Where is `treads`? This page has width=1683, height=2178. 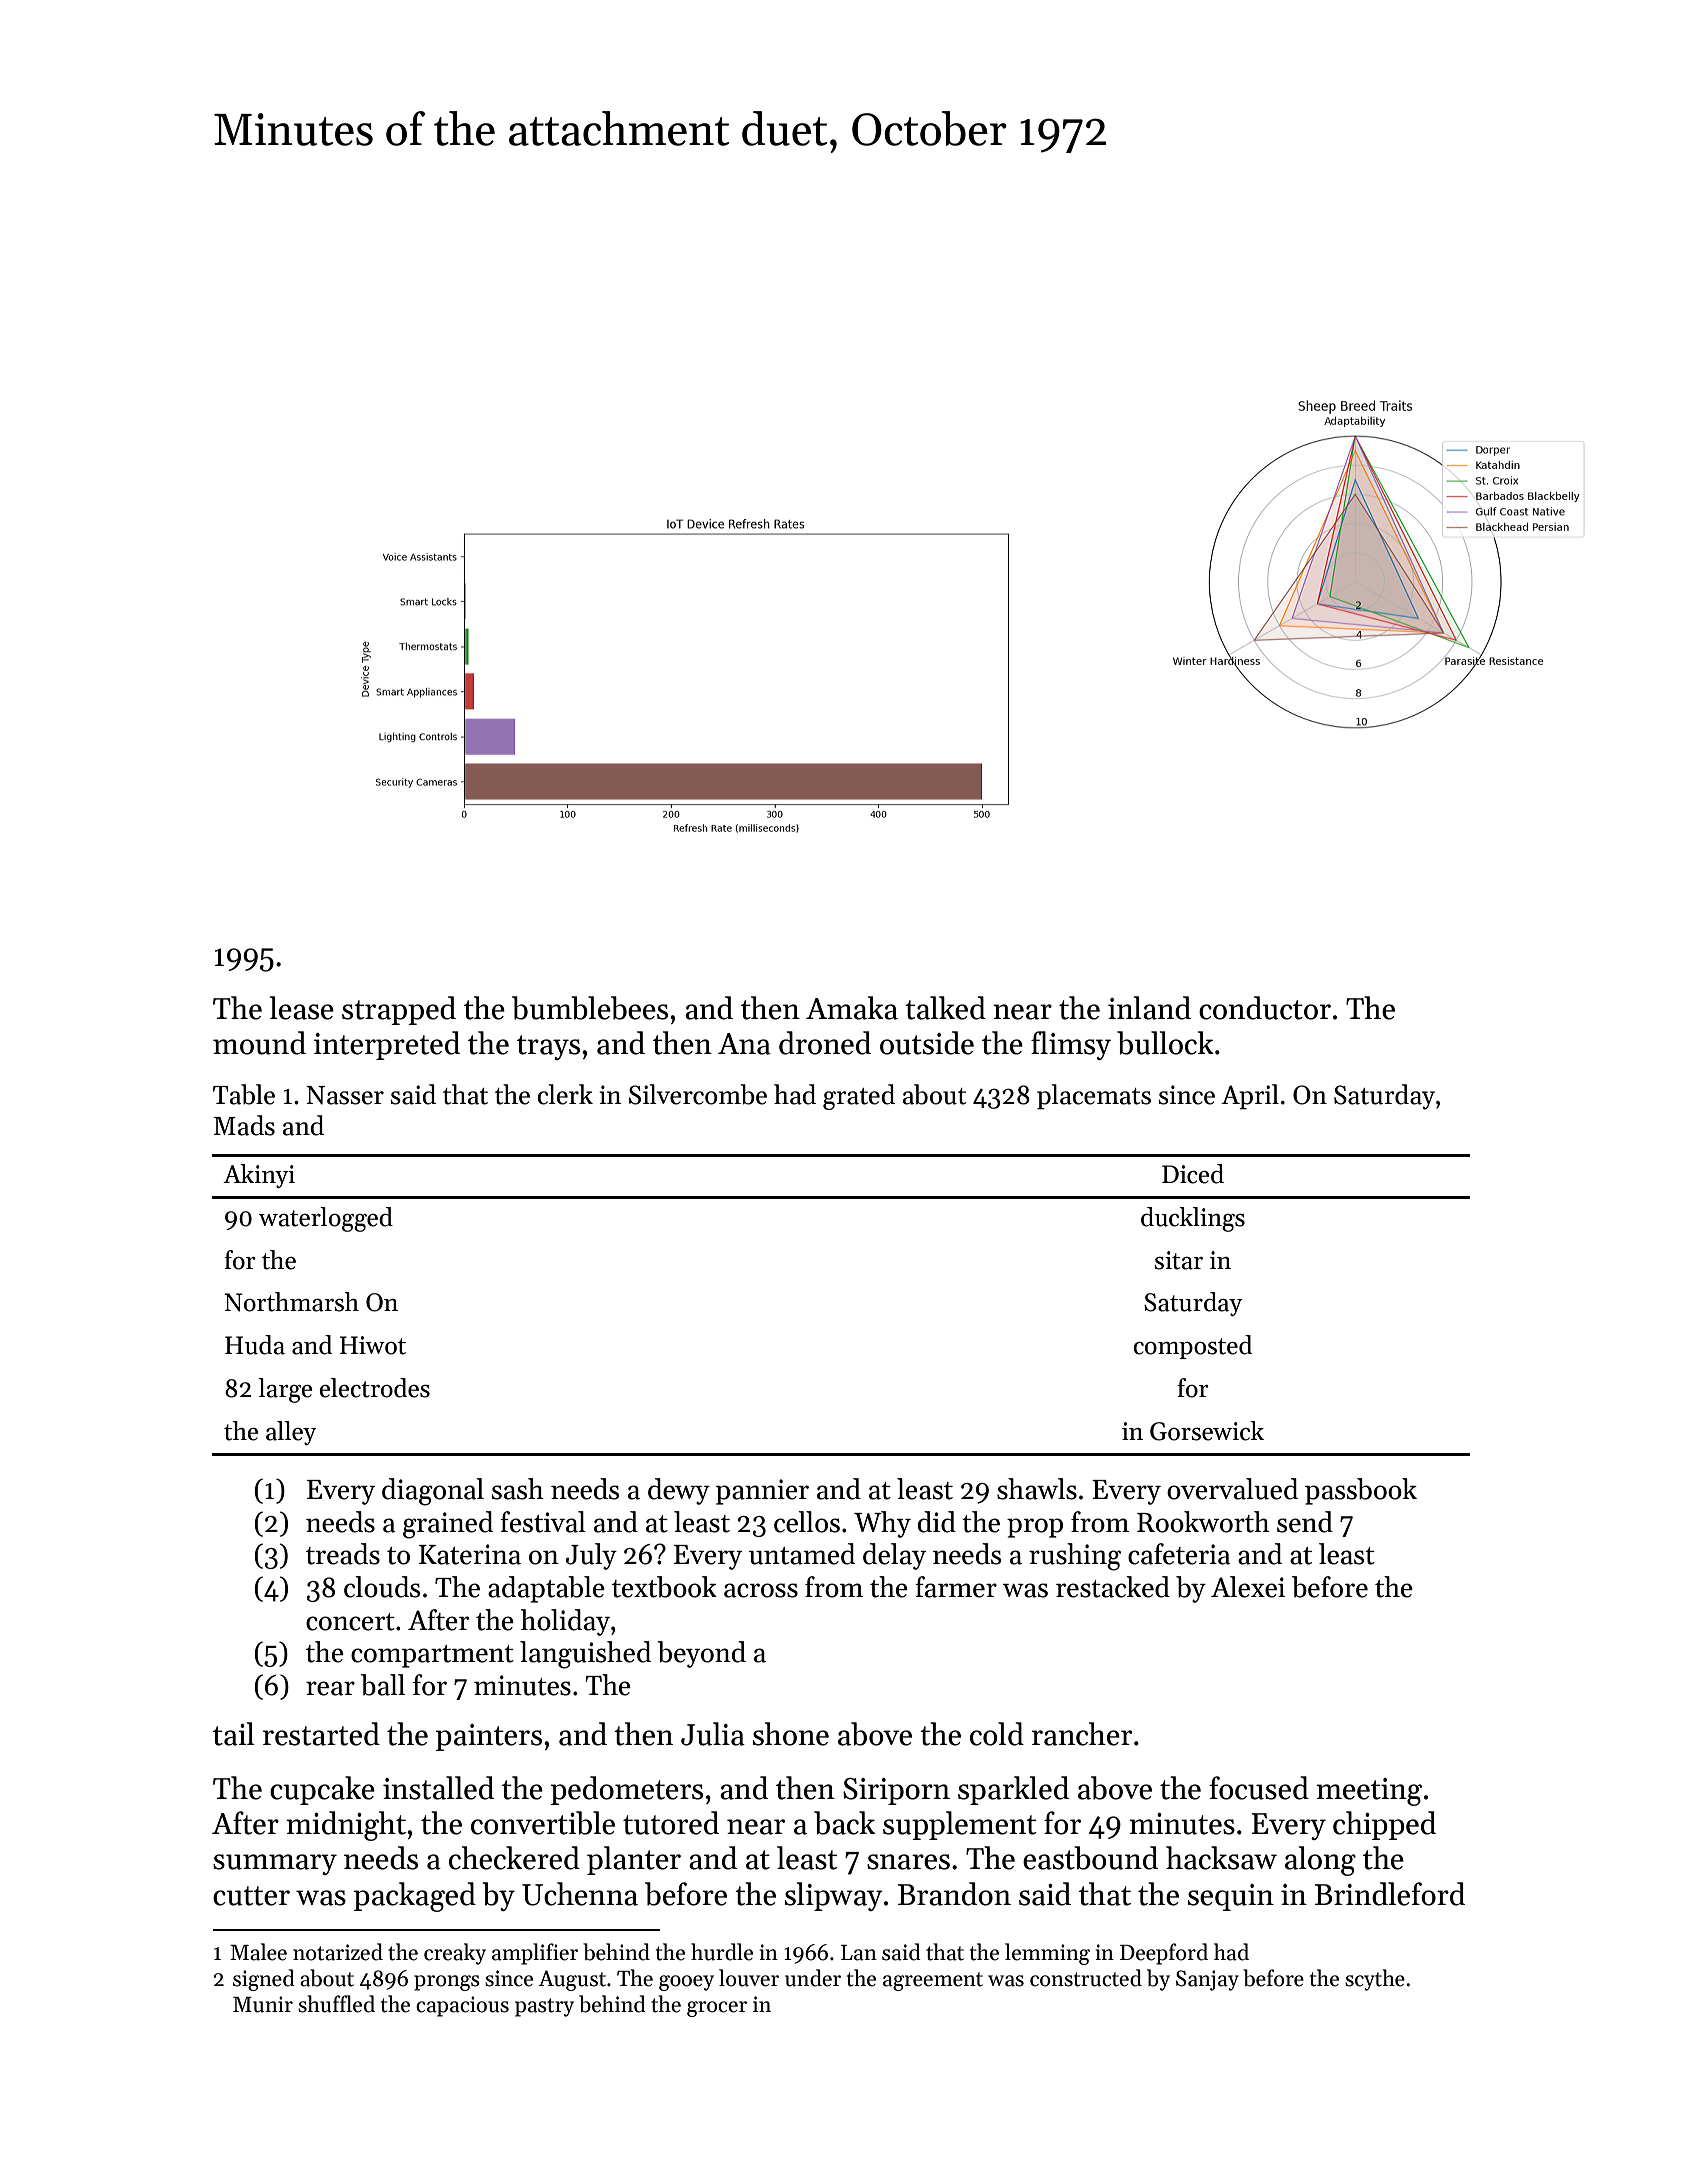 treads is located at coordinates (343, 1554).
